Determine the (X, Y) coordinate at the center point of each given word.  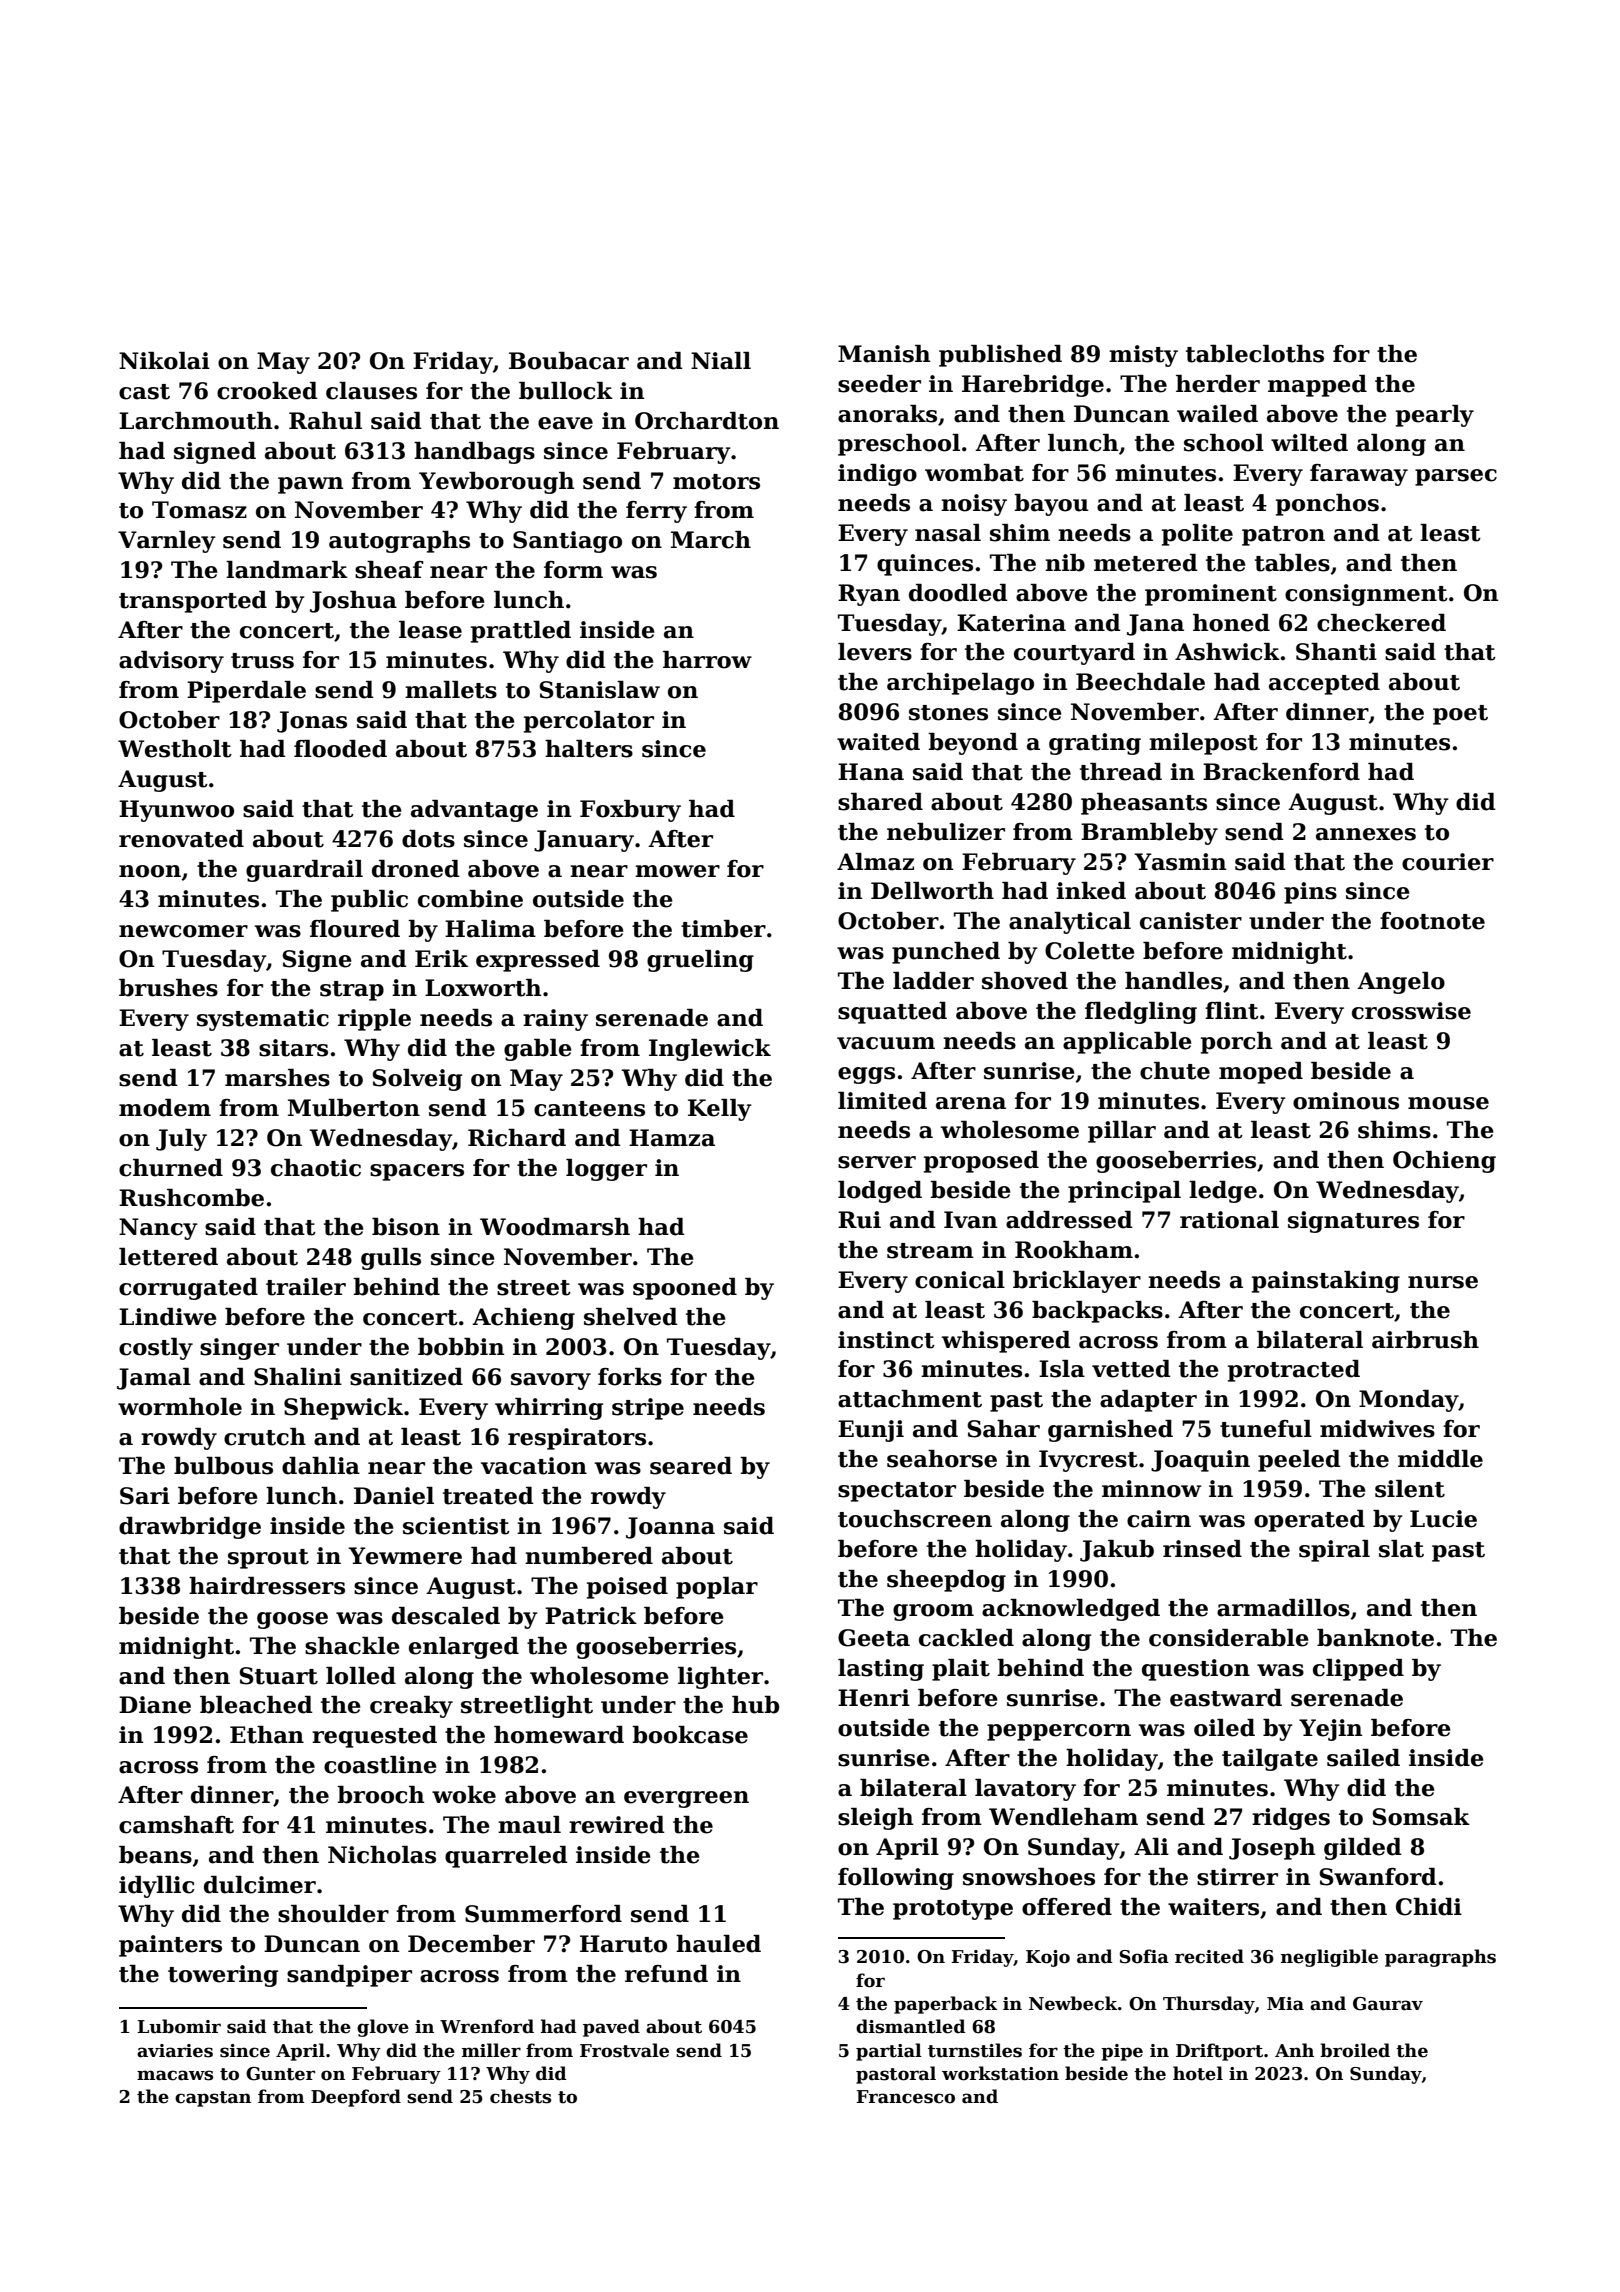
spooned (685, 1289)
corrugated (188, 1289)
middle (1440, 1459)
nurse (1443, 1282)
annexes (1366, 834)
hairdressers (267, 1586)
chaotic (316, 1168)
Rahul (325, 421)
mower (677, 871)
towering (223, 1976)
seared (691, 1466)
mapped (1317, 386)
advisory (171, 662)
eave (565, 423)
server (877, 1162)
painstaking (1326, 1282)
